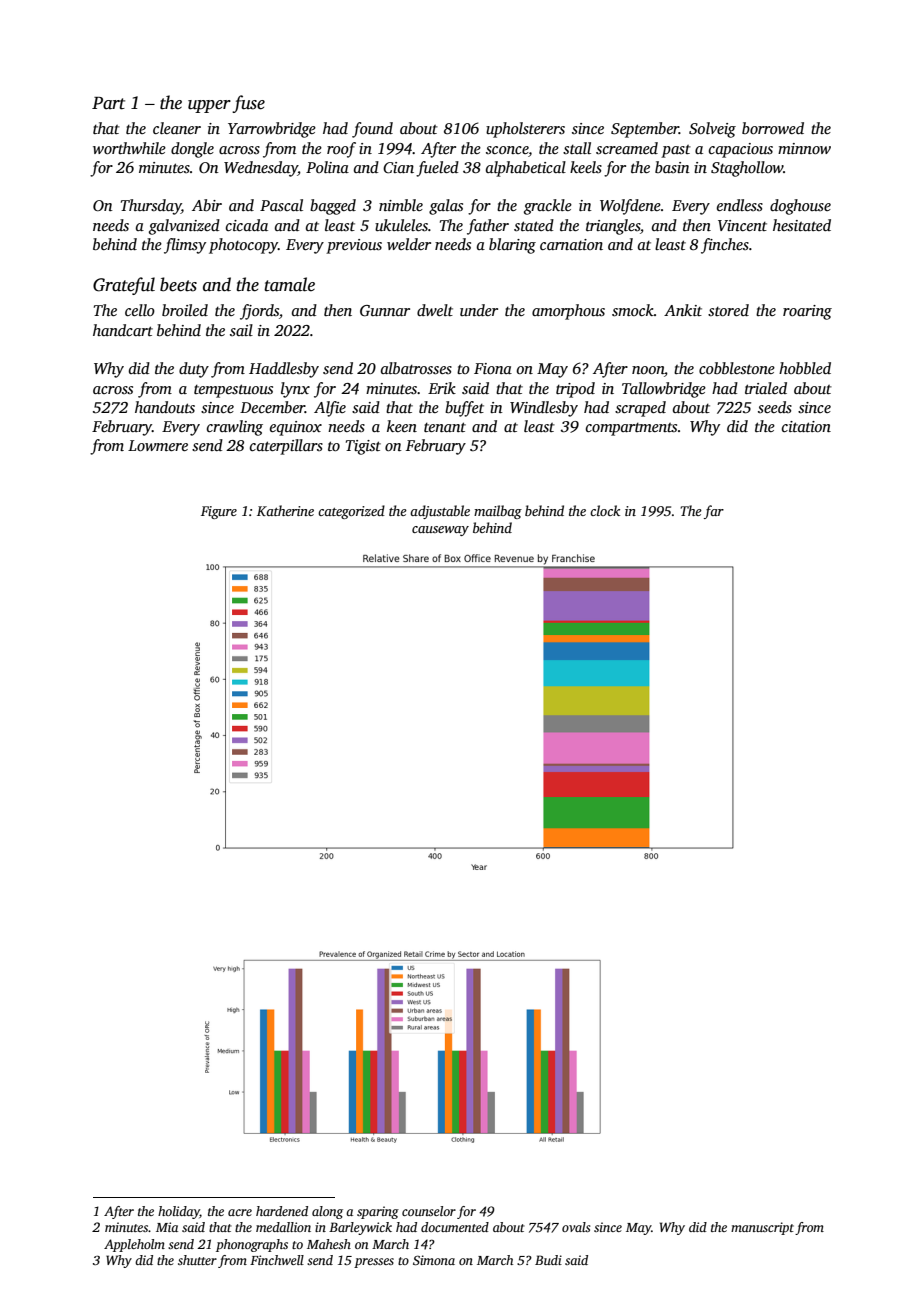 The image size is (924, 1308). What do you see at coordinates (544, 409) in the screenshot?
I see `Windlesby` at bounding box center [544, 409].
